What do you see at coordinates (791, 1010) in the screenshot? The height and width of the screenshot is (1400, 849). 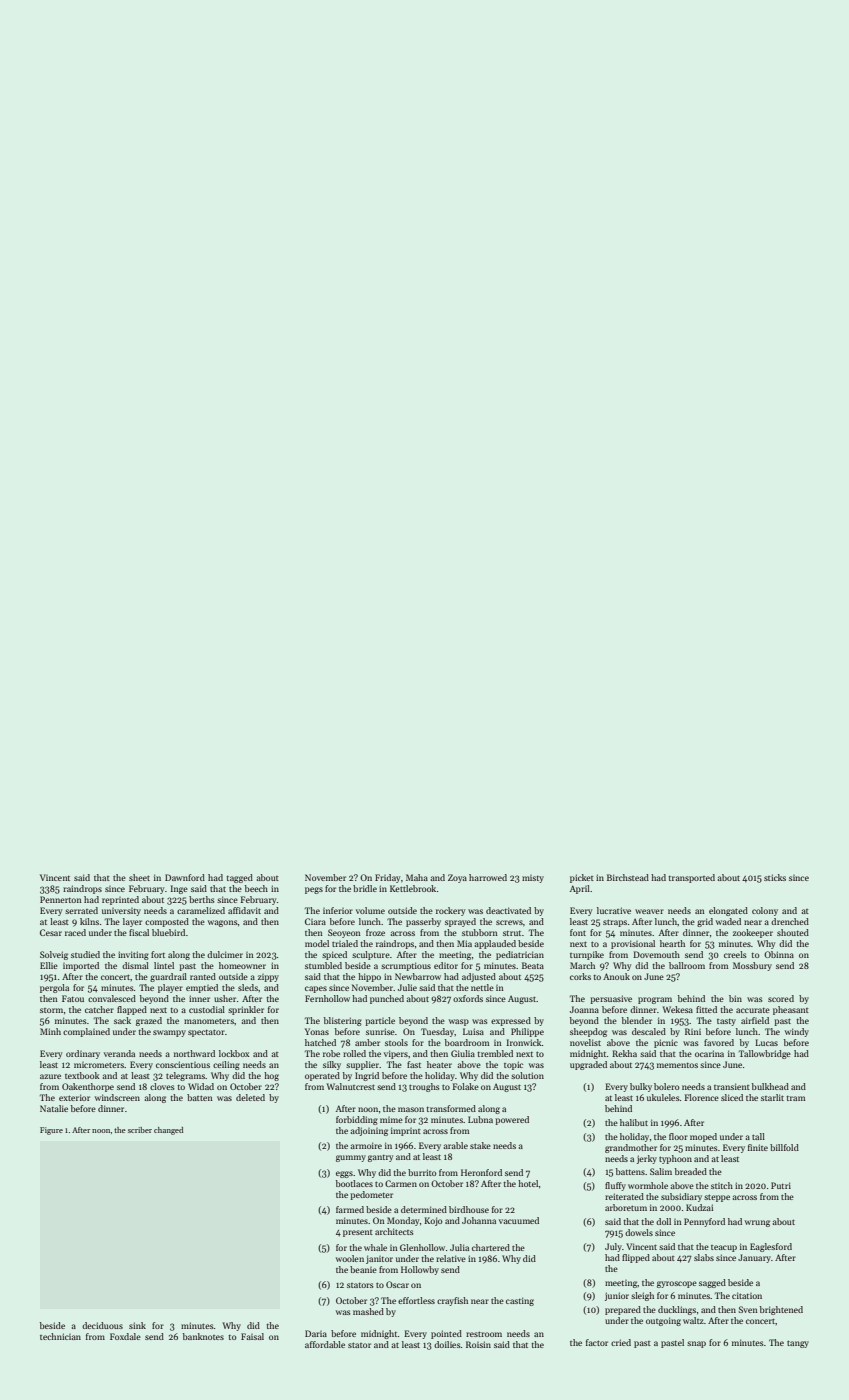 I see `pheasant` at bounding box center [791, 1010].
